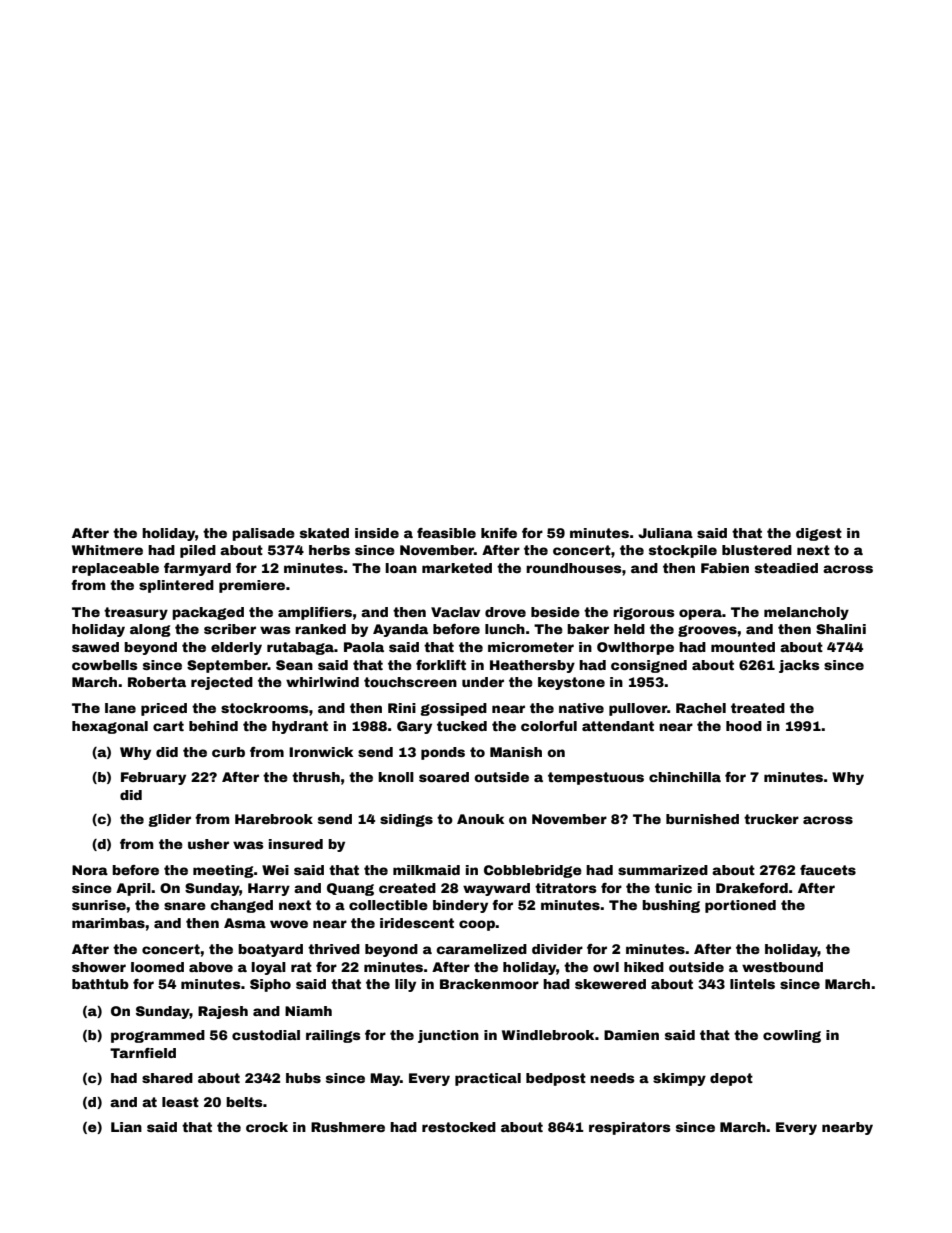 The height and width of the page is (1233, 952). I want to click on marketed, so click(457, 568).
